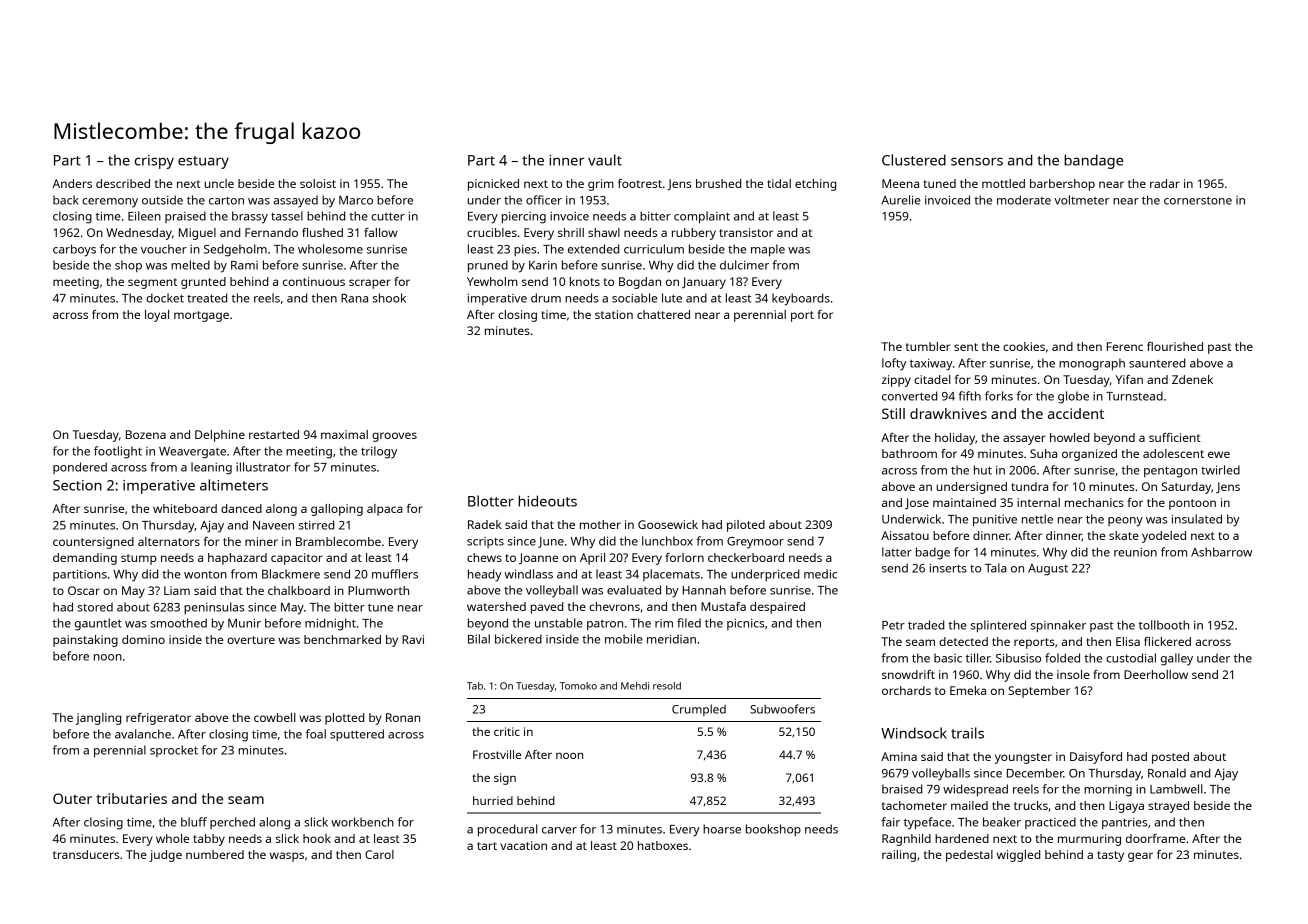 Image resolution: width=1308 pixels, height=924 pixels. Describe the element at coordinates (165, 856) in the document. I see `judge` at that location.
